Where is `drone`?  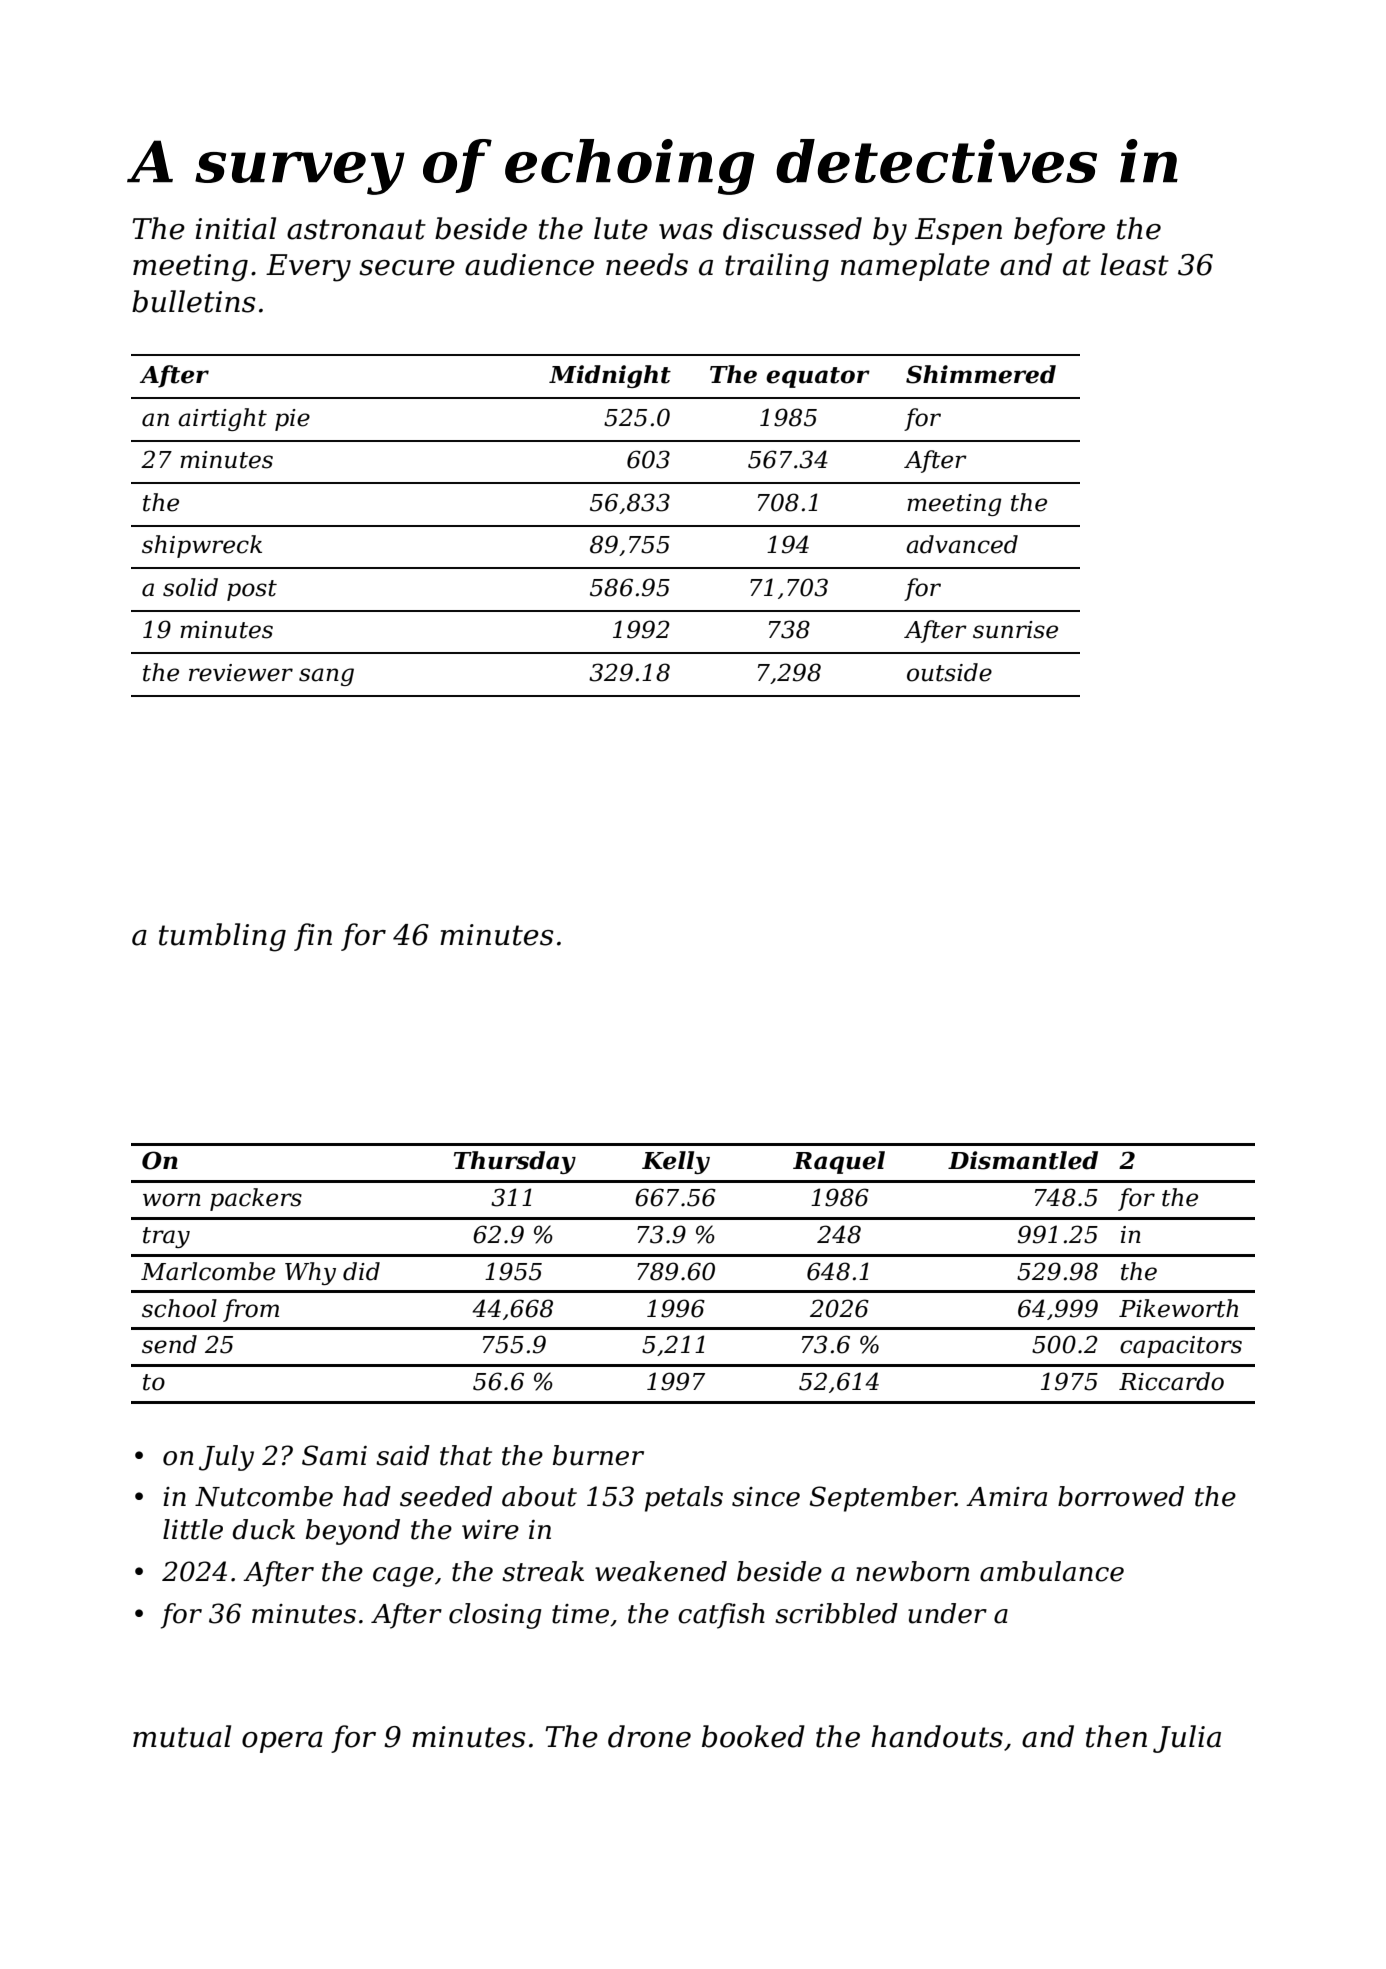 drone is located at coordinates (649, 1736).
